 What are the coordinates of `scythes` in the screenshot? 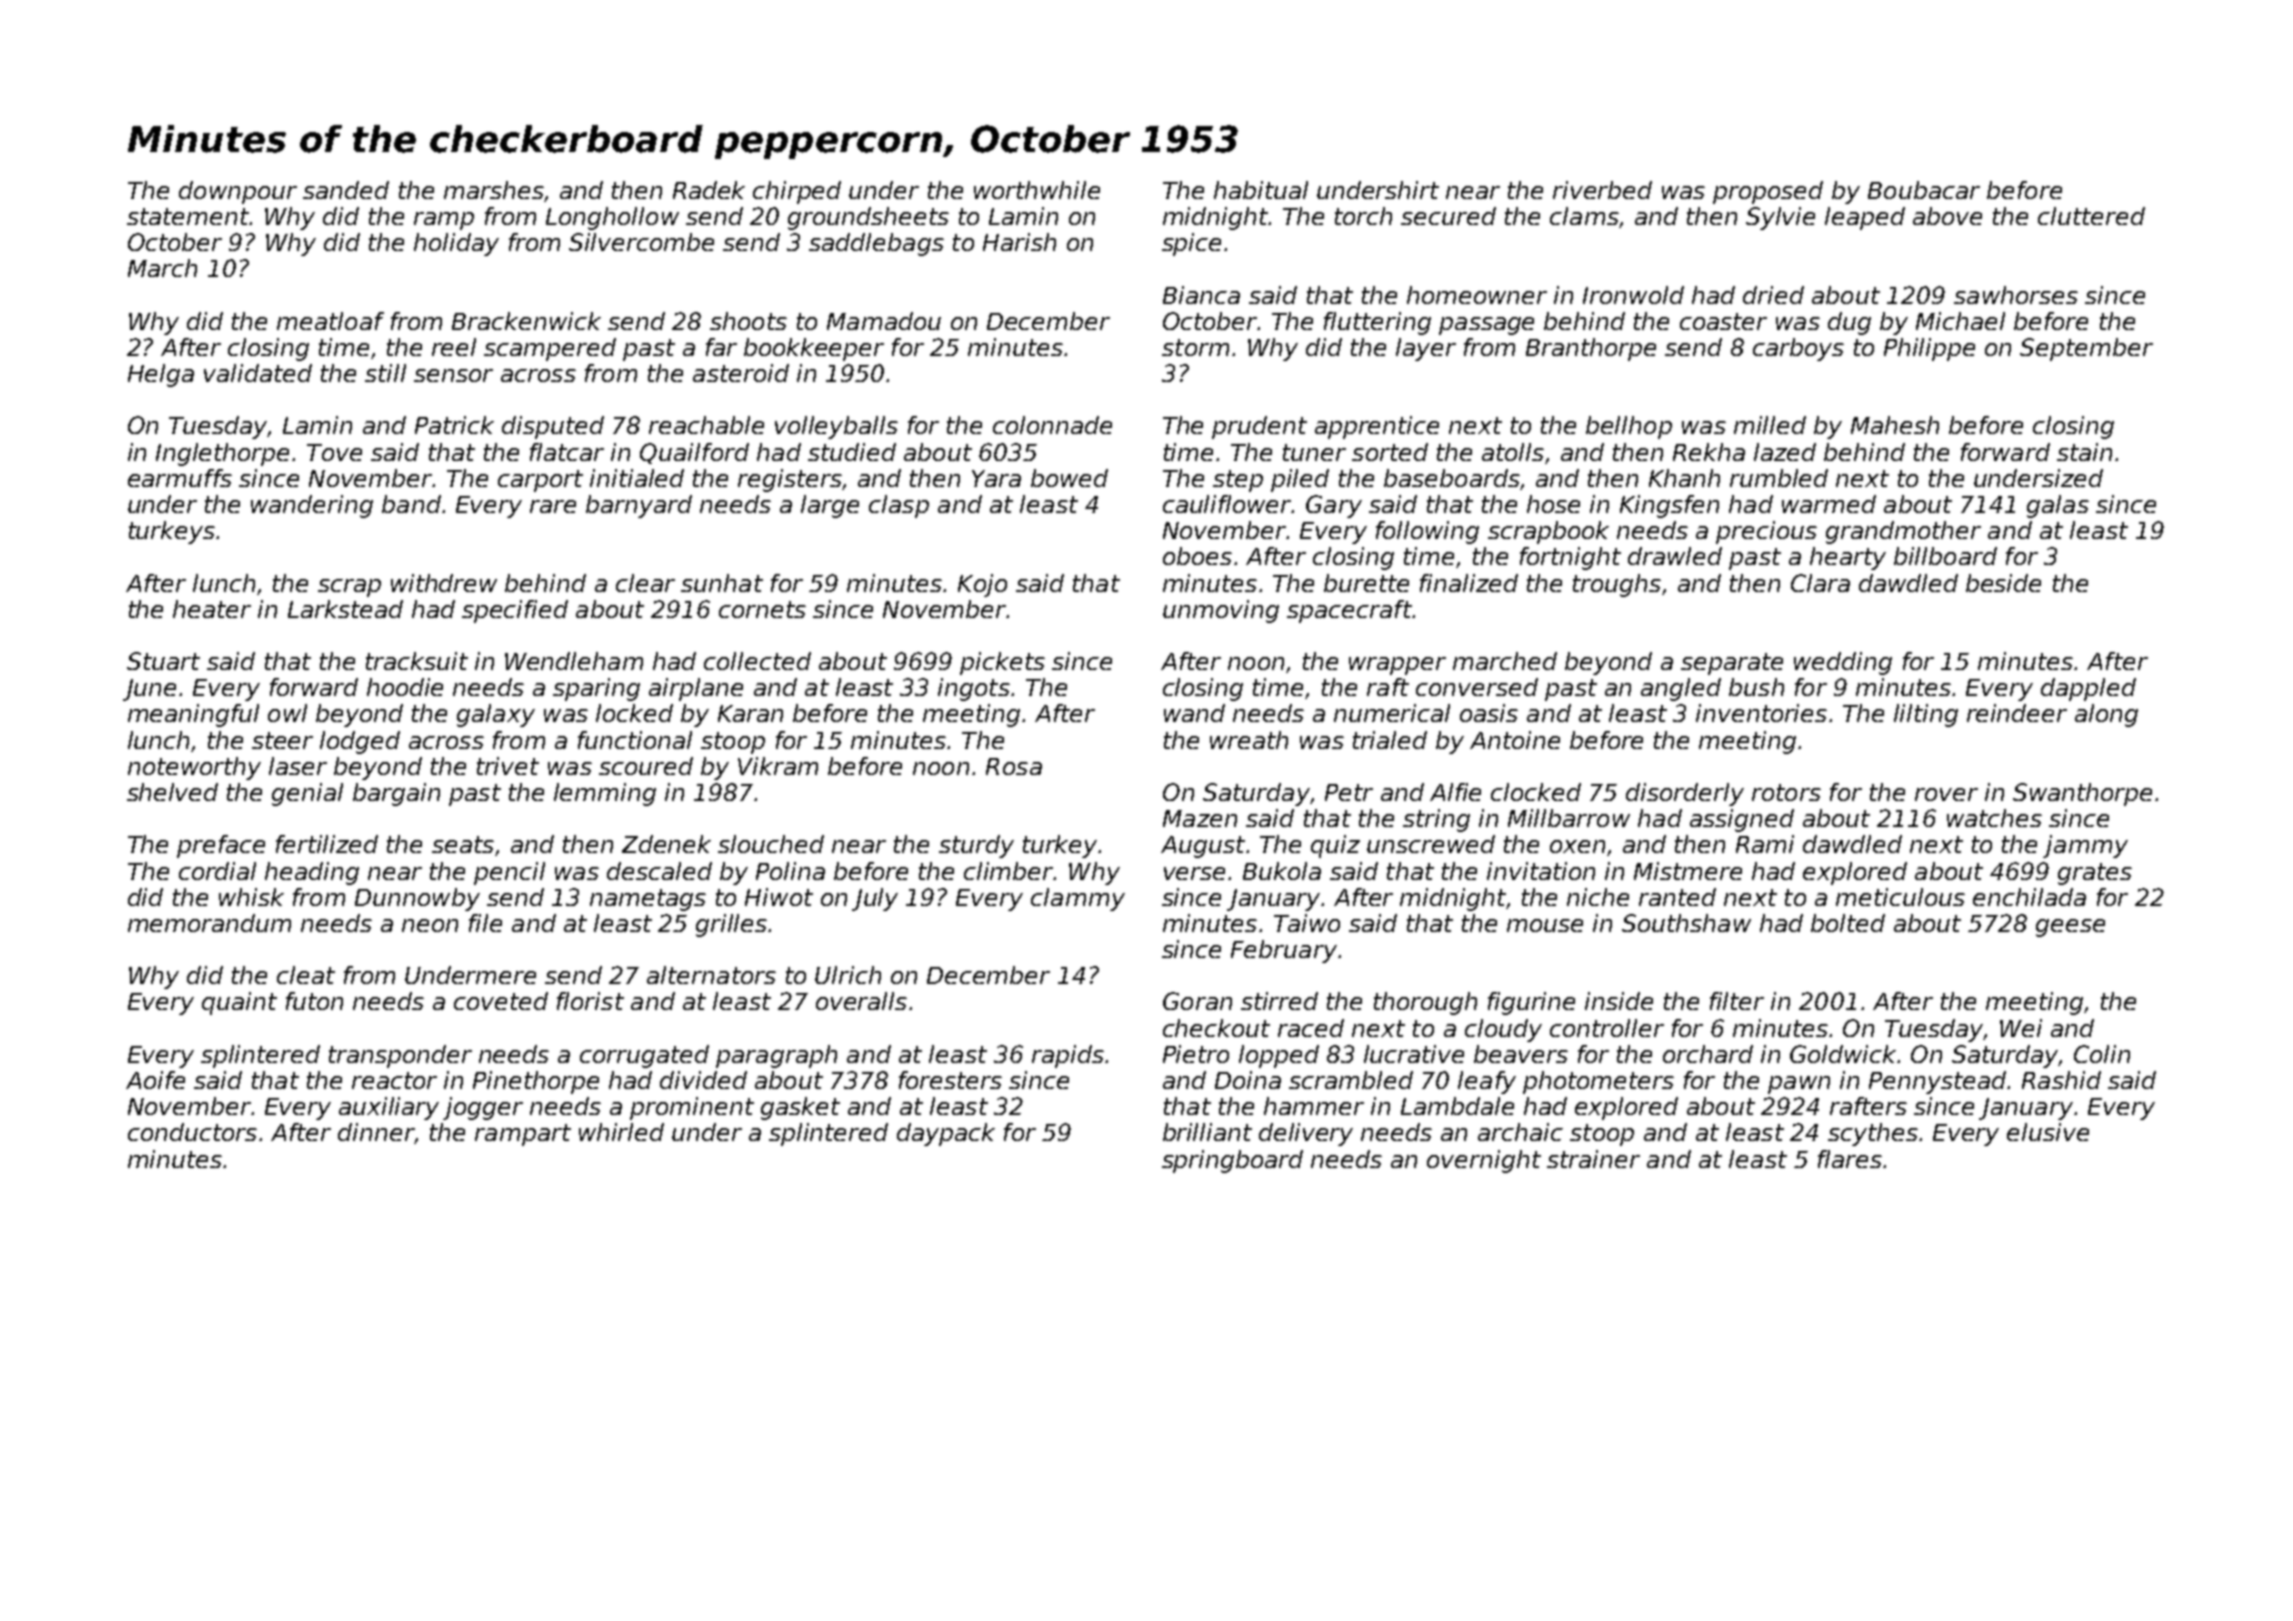 It's located at (1873, 1134).
